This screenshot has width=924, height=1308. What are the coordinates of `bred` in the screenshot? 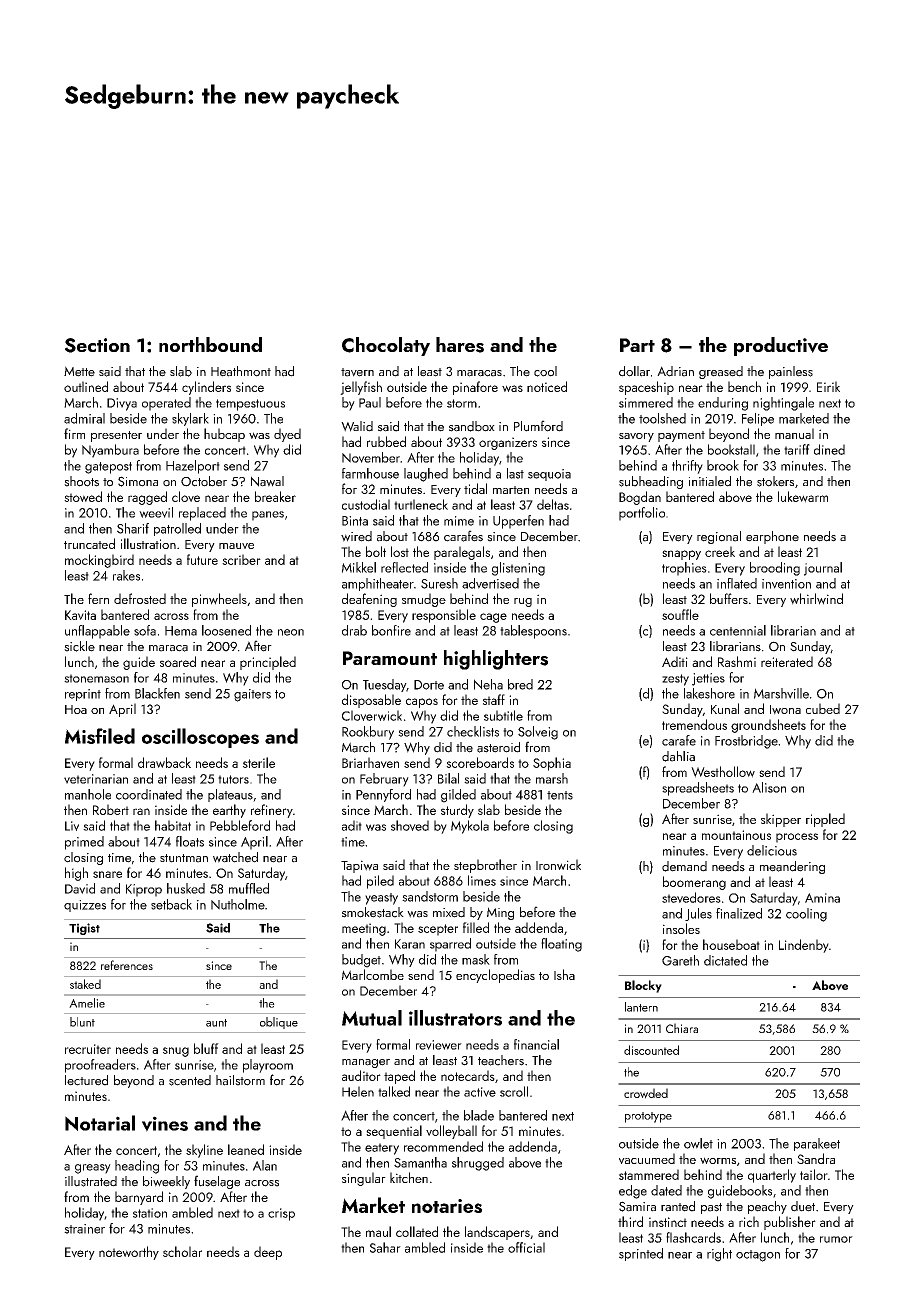 It's located at (520, 684).
